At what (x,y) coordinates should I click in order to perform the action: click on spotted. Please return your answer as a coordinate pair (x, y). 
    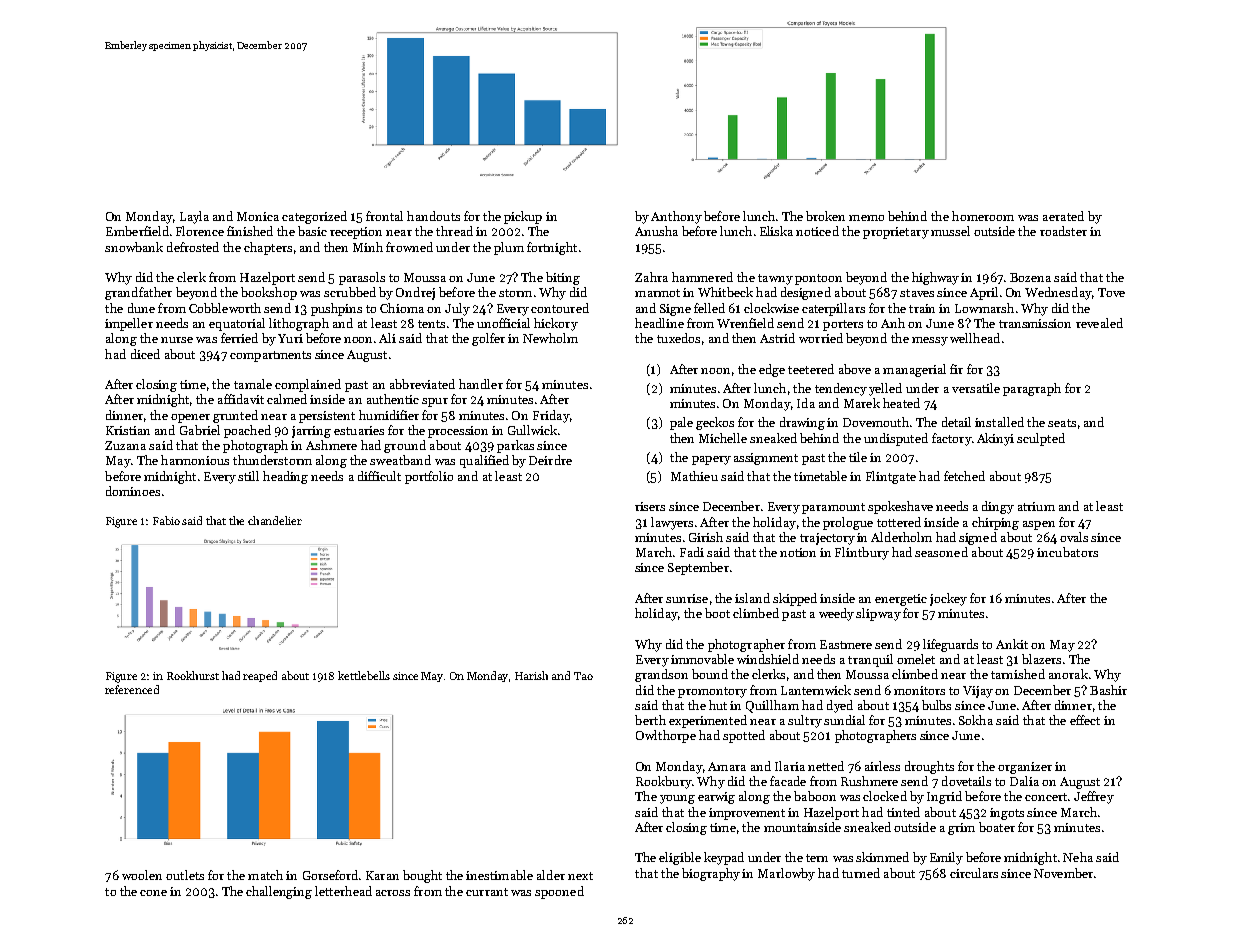
    Looking at the image, I should click on (744, 736).
